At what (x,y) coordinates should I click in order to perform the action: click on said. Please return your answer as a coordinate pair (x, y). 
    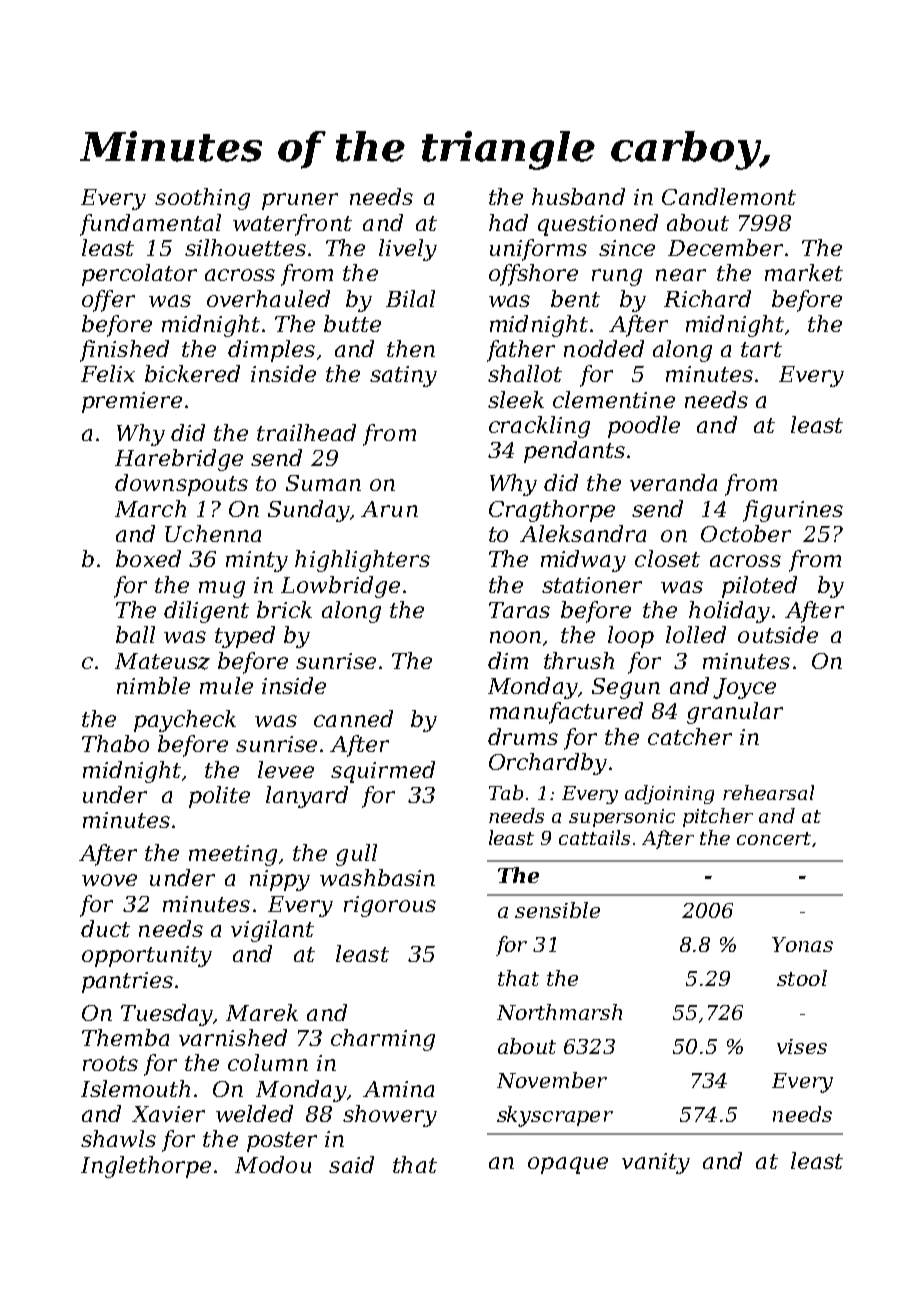
    Looking at the image, I should click on (351, 1164).
